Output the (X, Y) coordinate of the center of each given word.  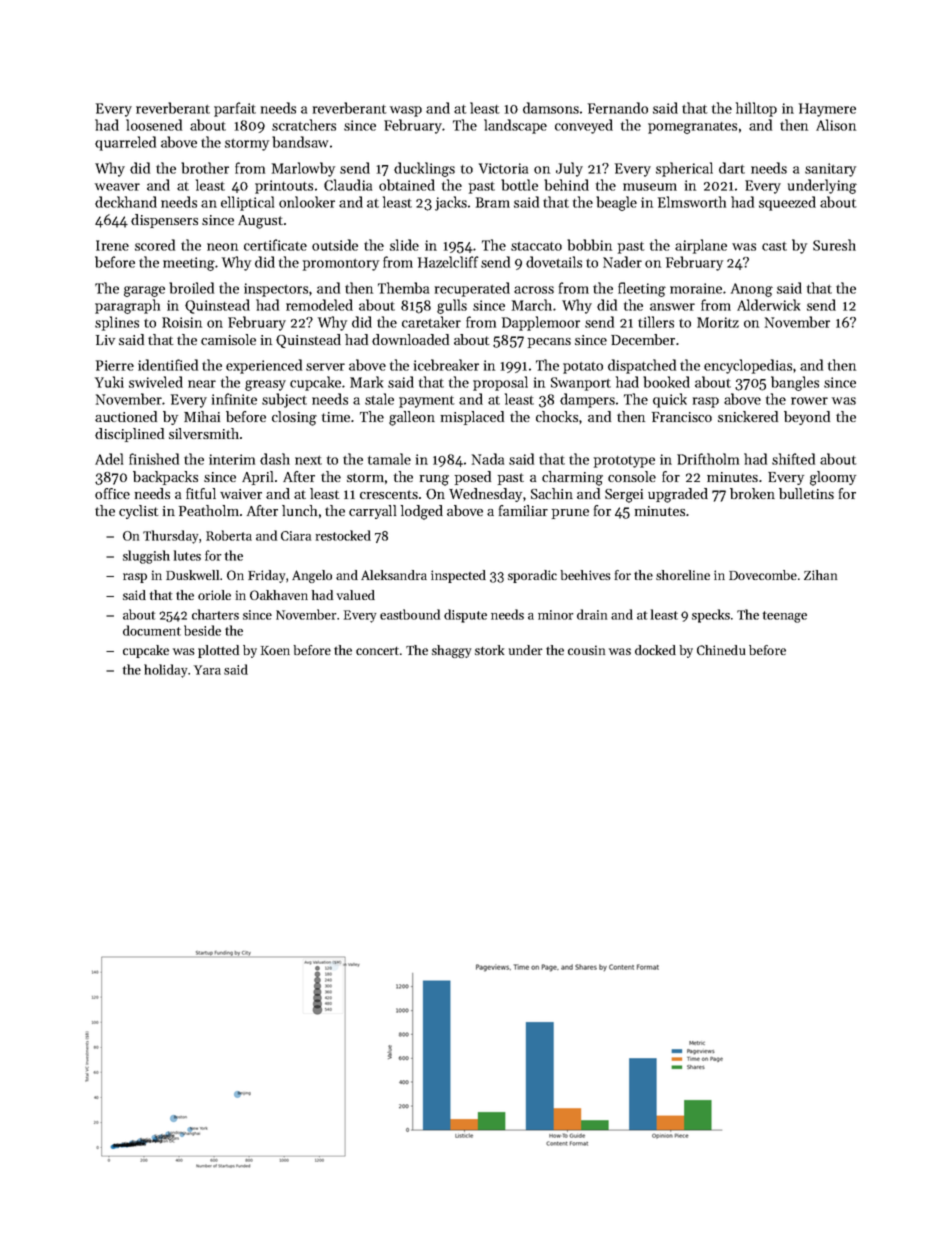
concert (377, 651)
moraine (696, 288)
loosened (154, 125)
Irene (112, 245)
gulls (452, 306)
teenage (785, 617)
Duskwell (192, 575)
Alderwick (768, 305)
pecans (549, 343)
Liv (105, 340)
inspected (458, 576)
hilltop (756, 109)
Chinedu (721, 650)
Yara (207, 670)
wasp (406, 111)
